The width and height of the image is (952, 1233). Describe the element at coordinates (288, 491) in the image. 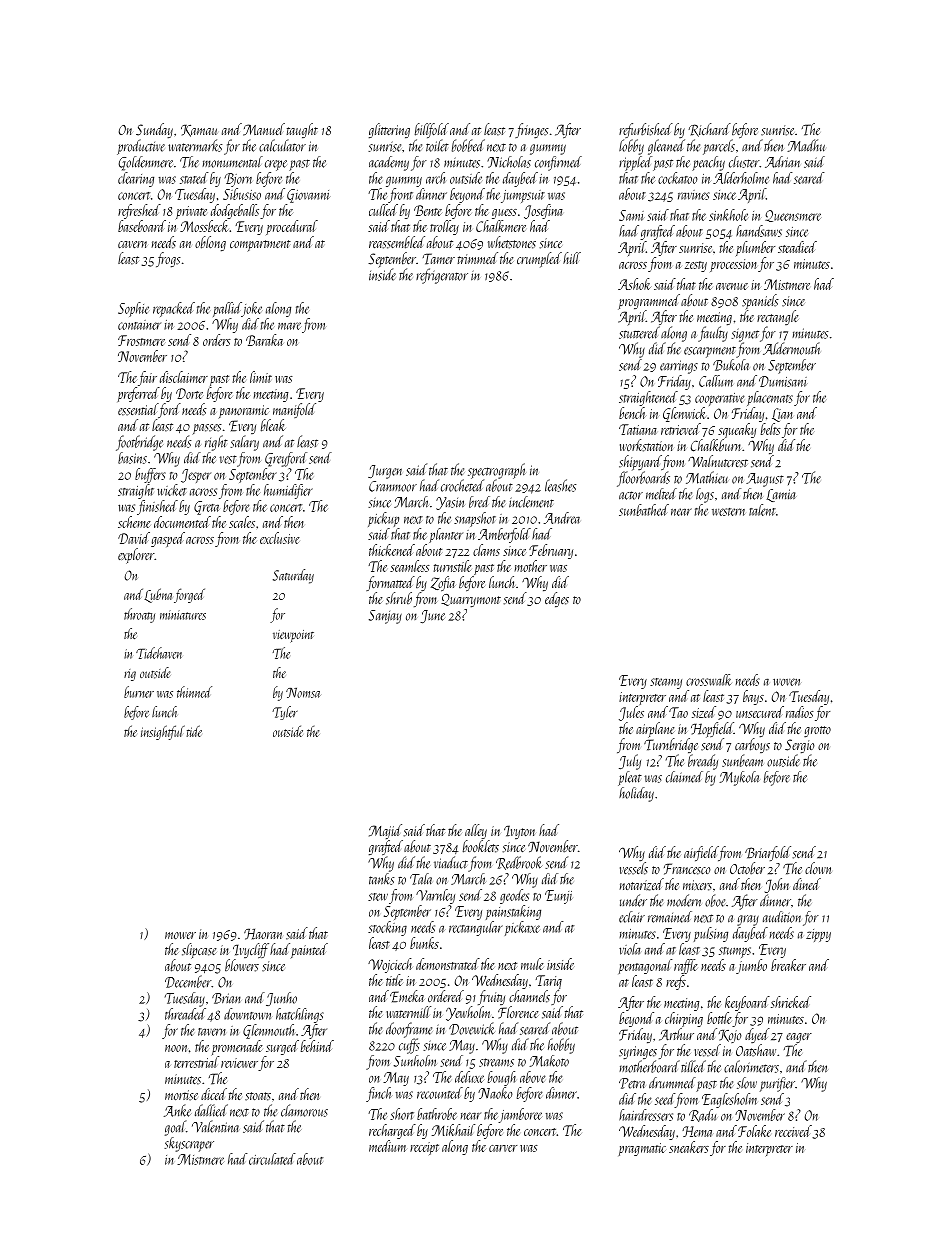

I see `humidifier` at that location.
